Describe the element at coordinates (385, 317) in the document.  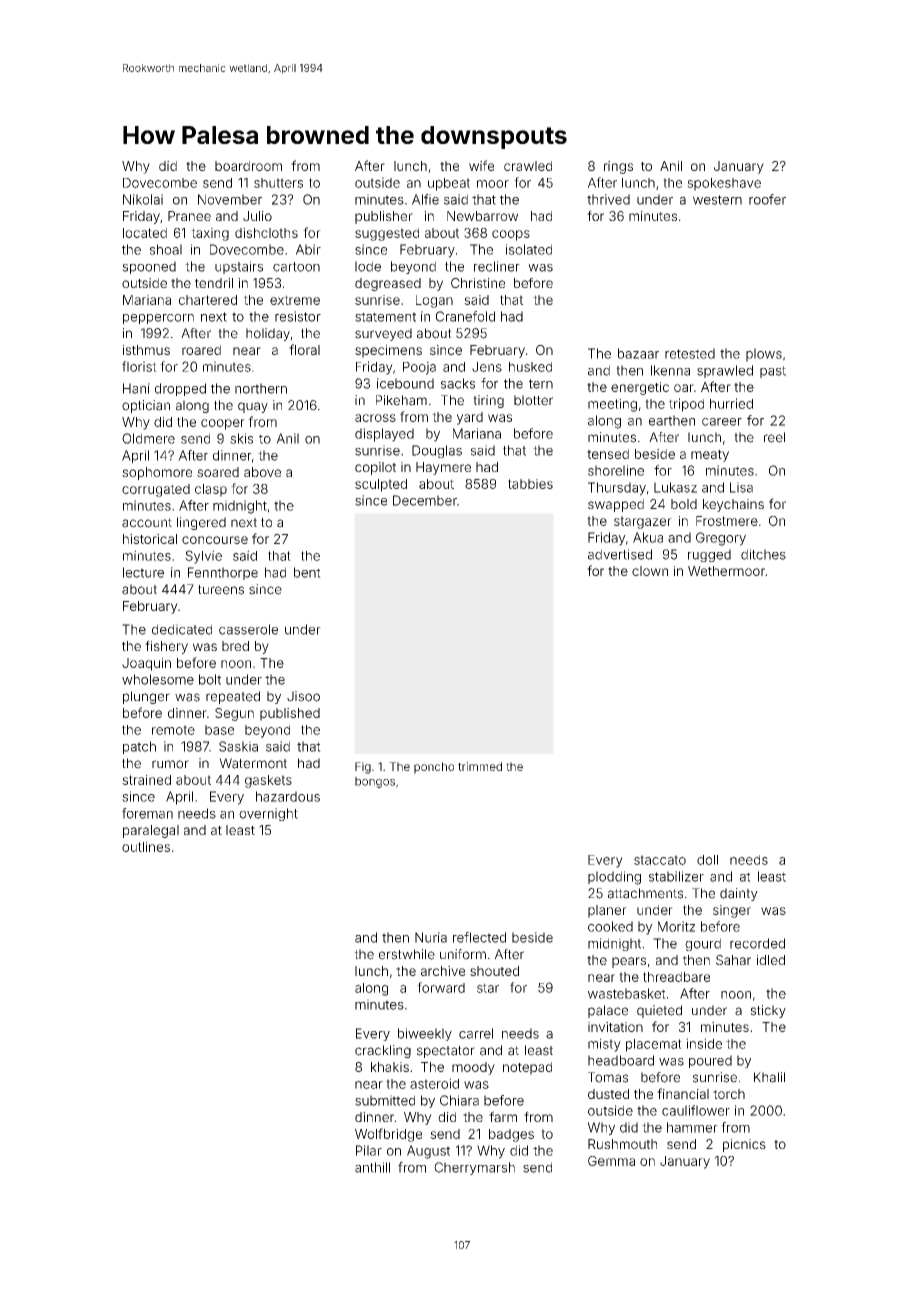
I see `statement` at that location.
